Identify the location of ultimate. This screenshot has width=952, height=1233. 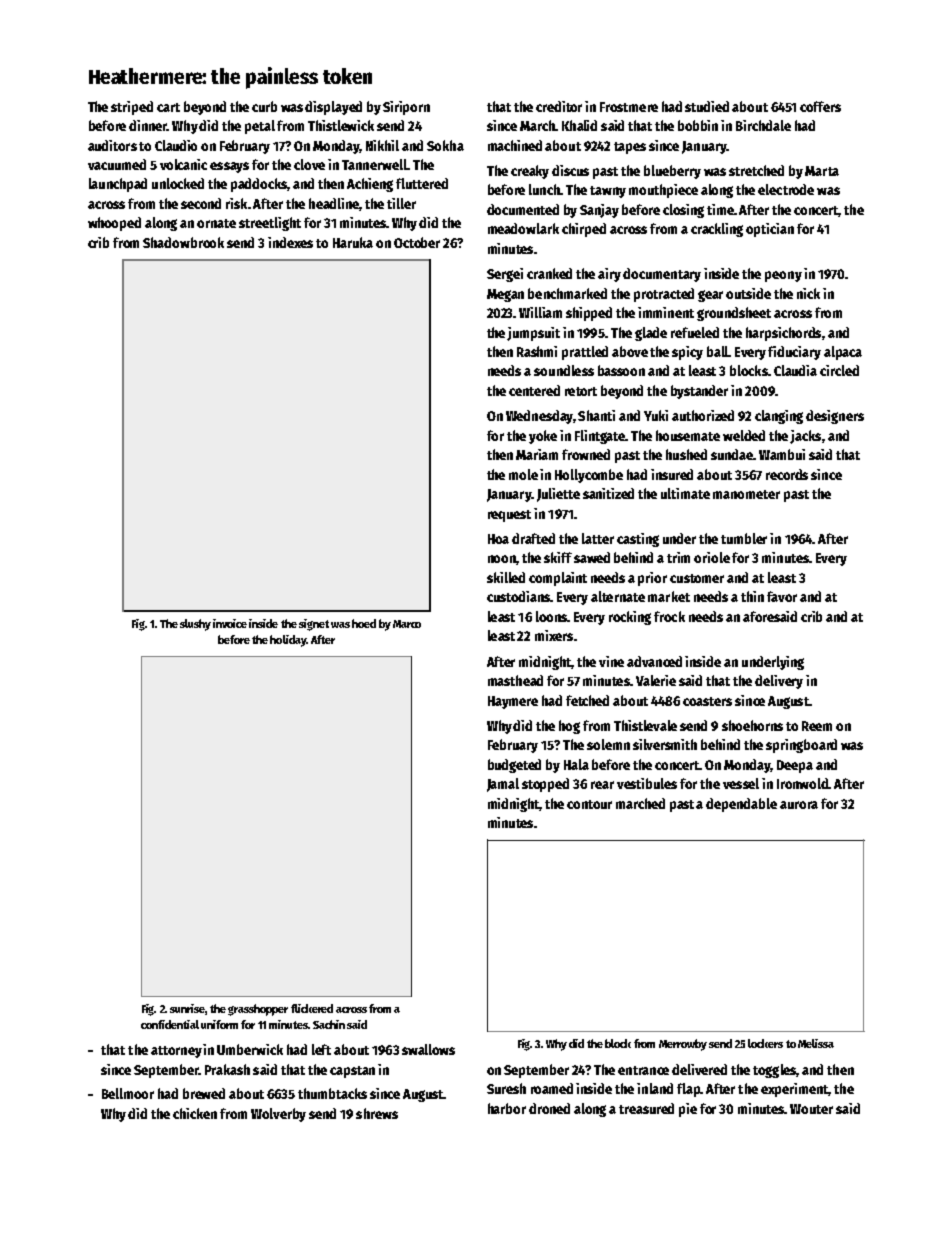
(685, 493).
